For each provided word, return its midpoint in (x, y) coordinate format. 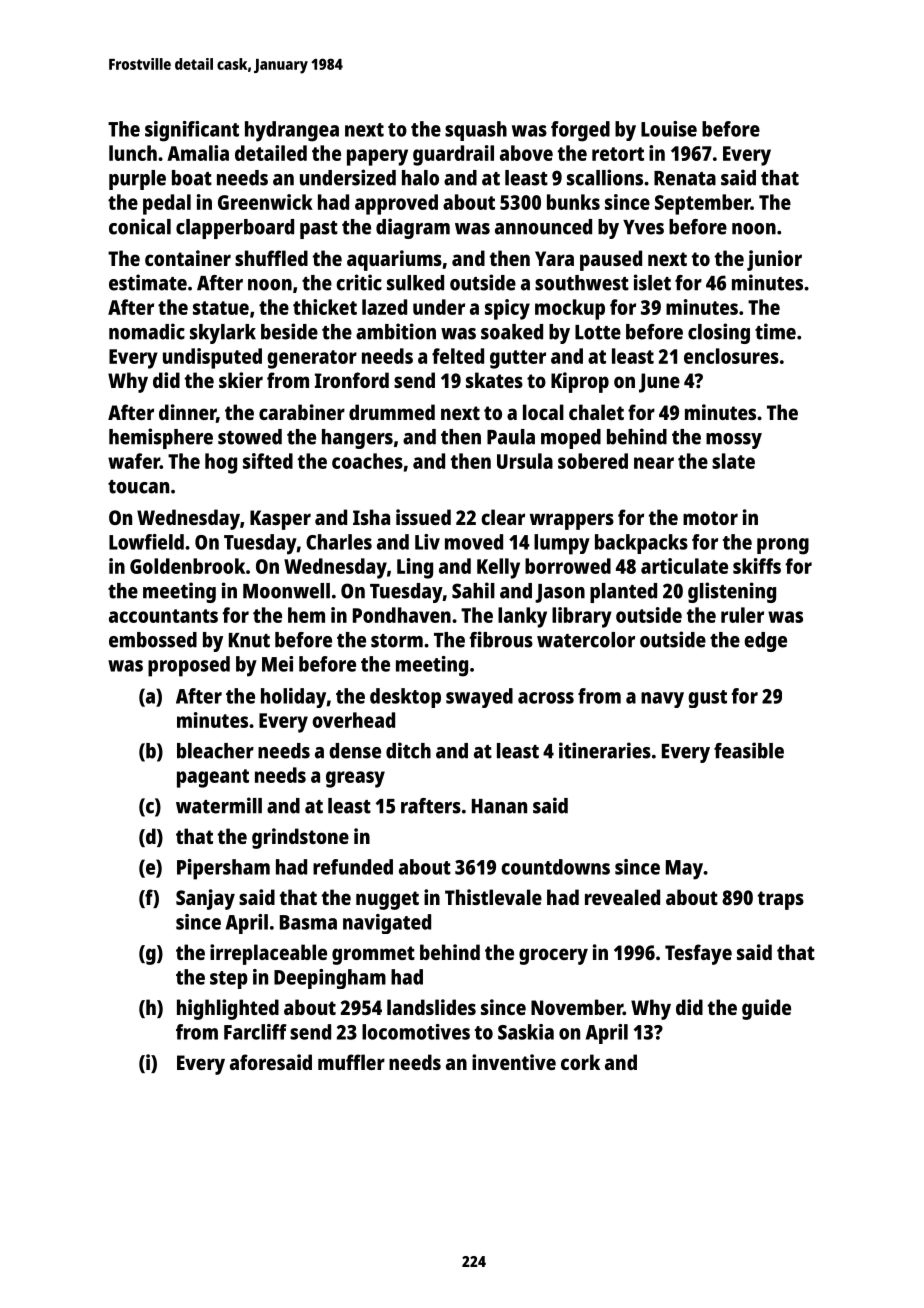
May (684, 870)
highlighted (228, 1009)
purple (137, 180)
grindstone (300, 838)
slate (733, 461)
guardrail (453, 155)
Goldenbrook (187, 566)
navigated (387, 924)
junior (774, 260)
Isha (371, 517)
